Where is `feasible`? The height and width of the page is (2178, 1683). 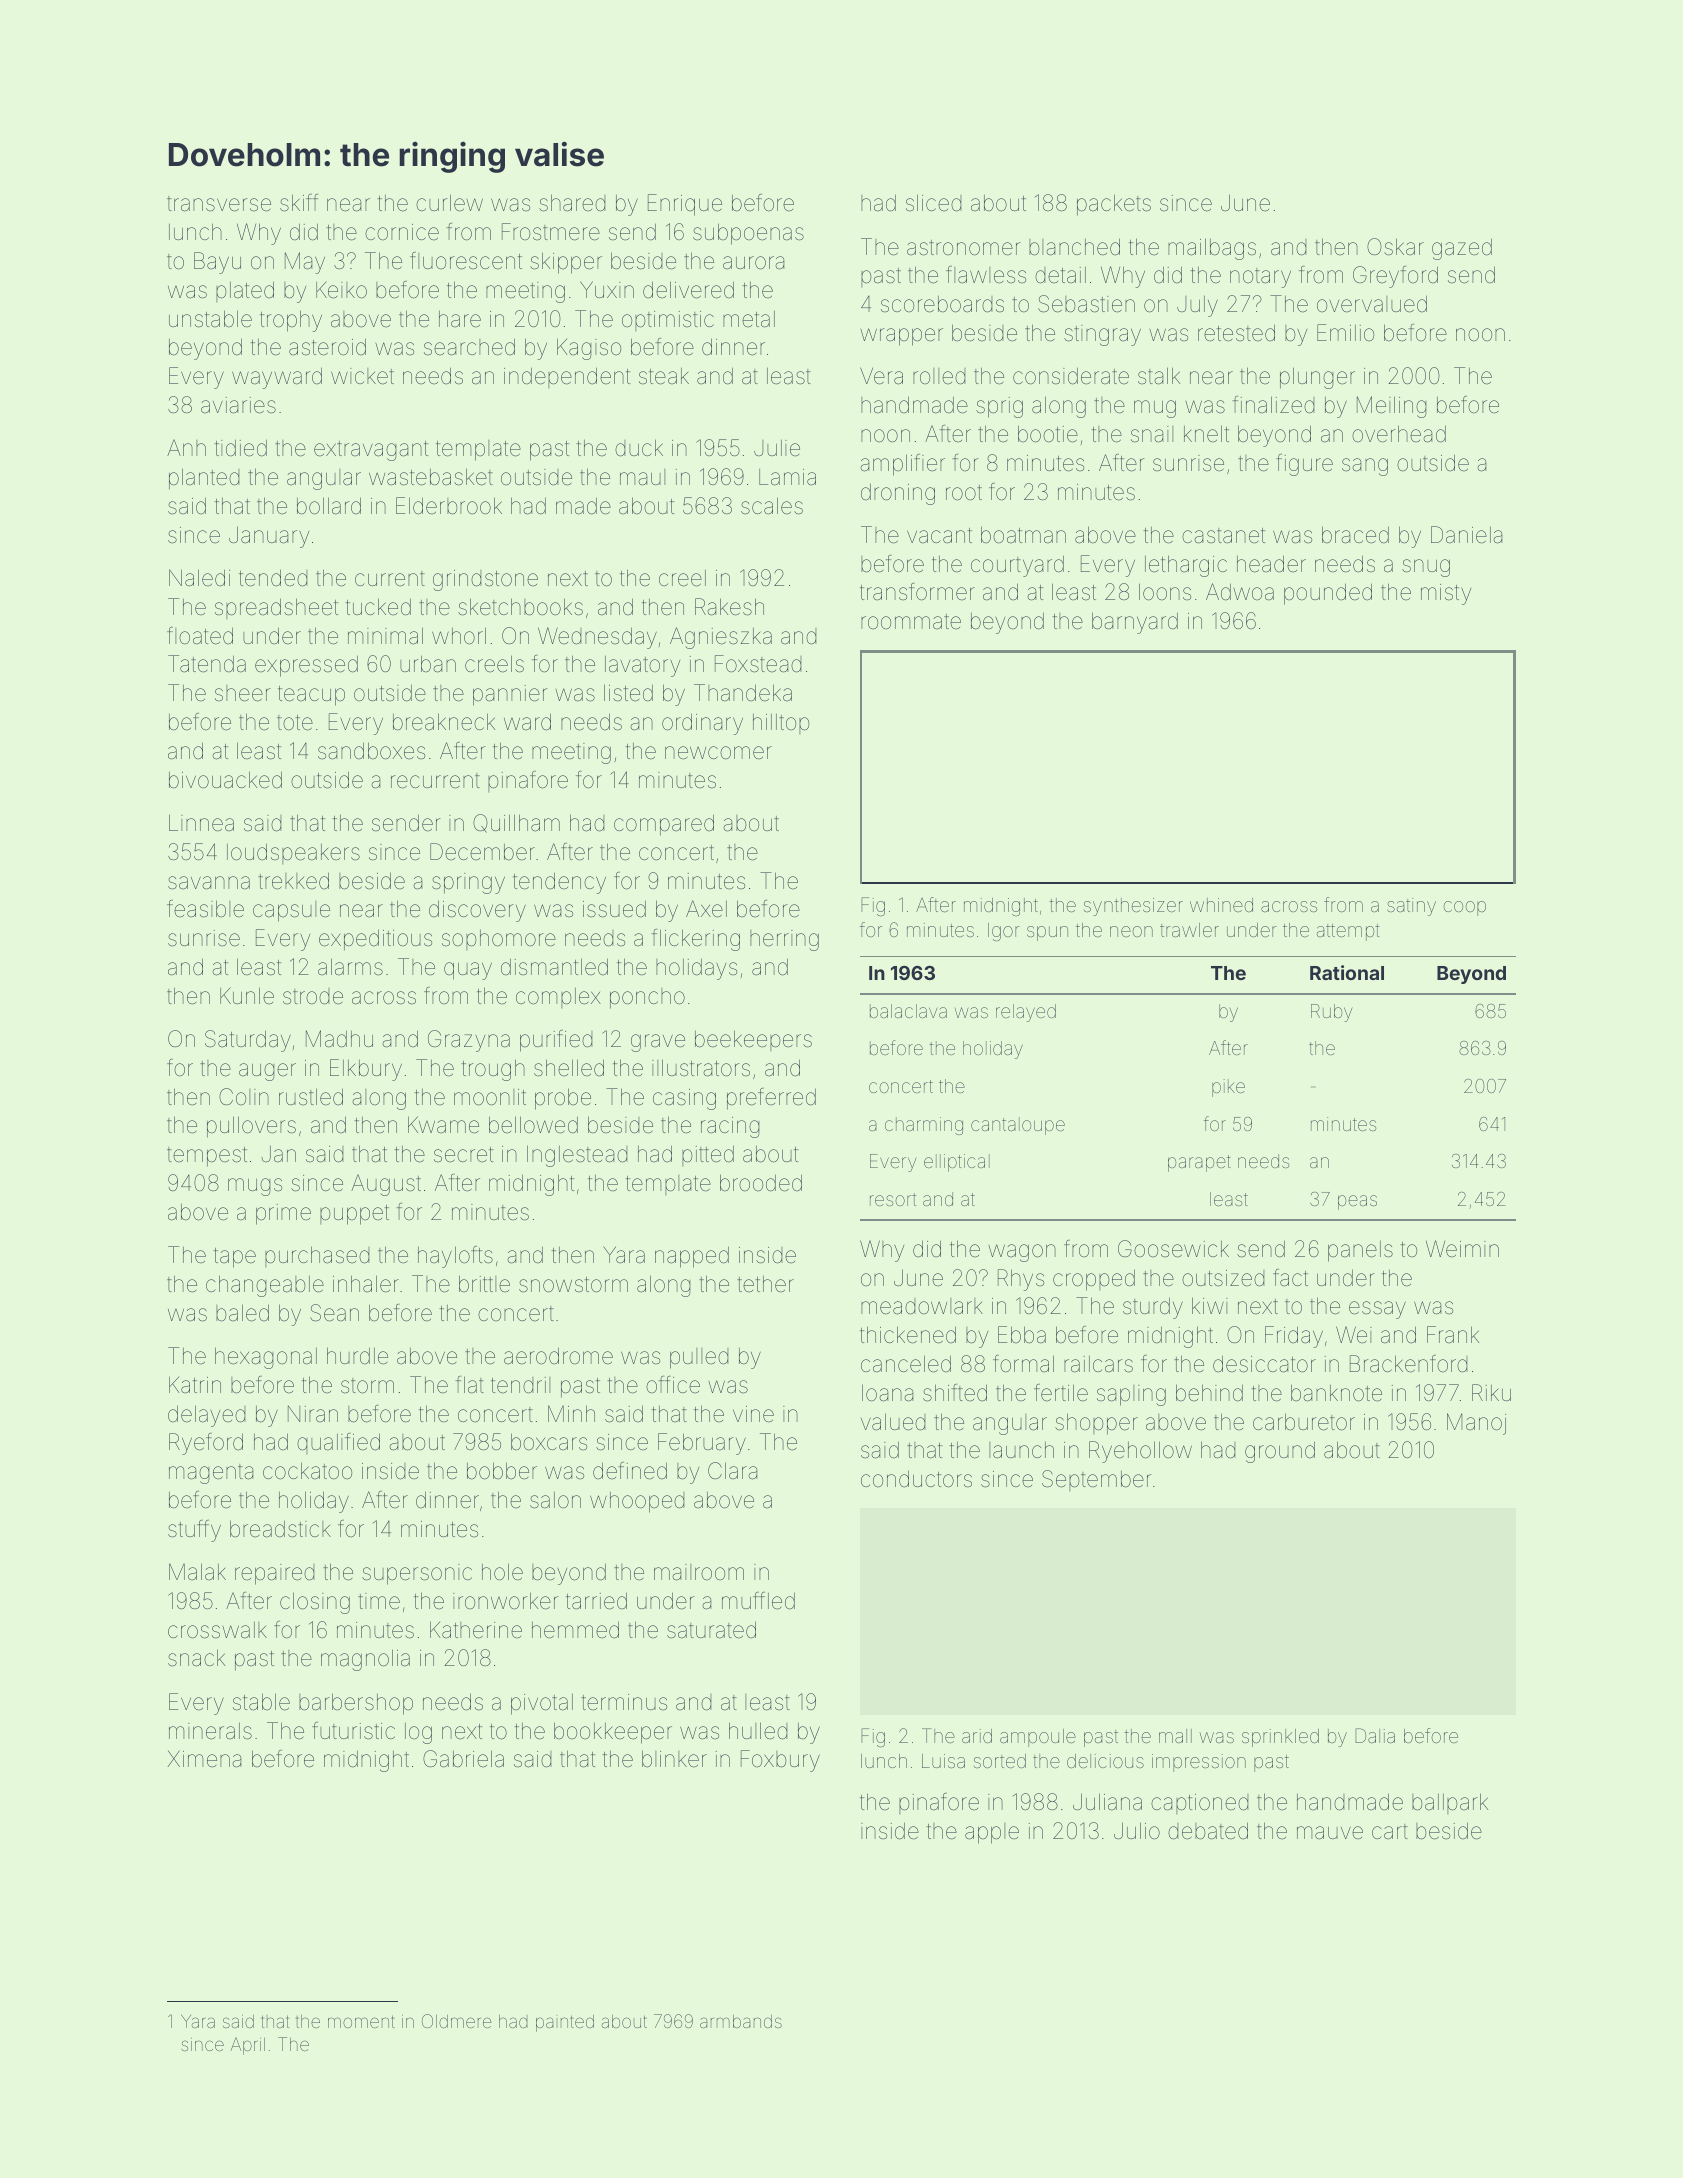 feasible is located at coordinates (205, 909).
